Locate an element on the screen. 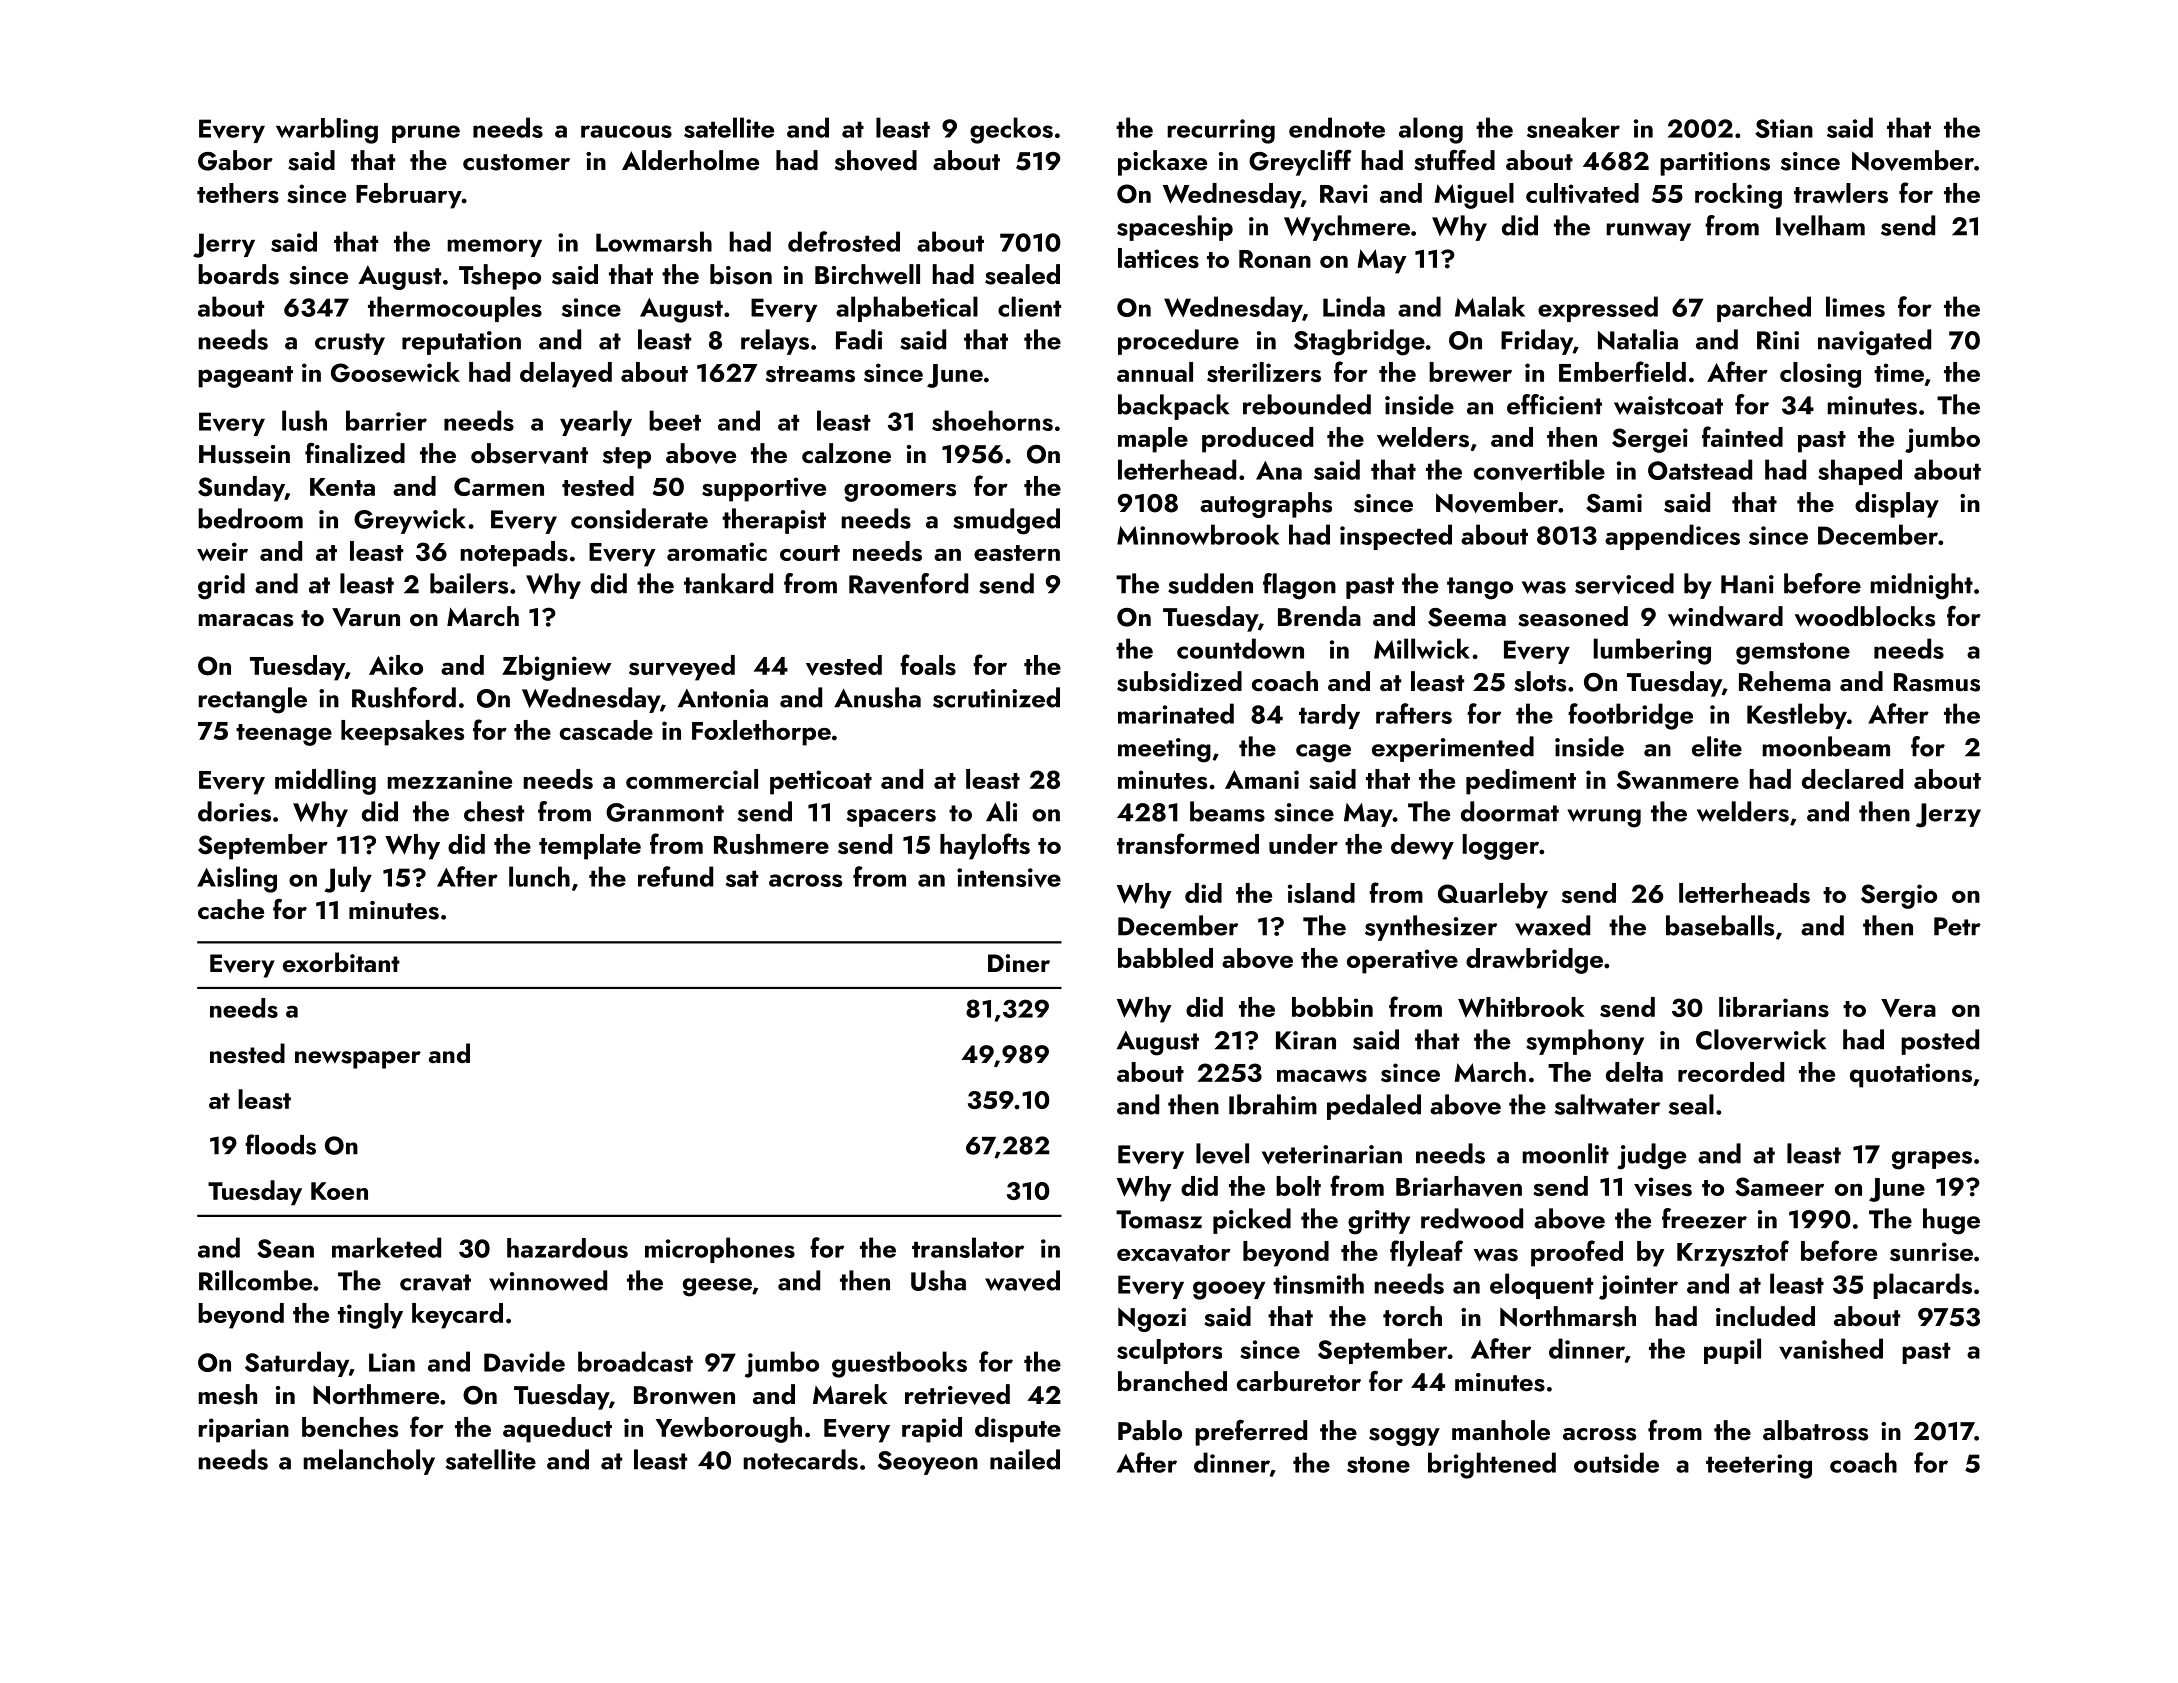 This screenshot has height=1683, width=2178. spaceship is located at coordinates (1175, 228).
